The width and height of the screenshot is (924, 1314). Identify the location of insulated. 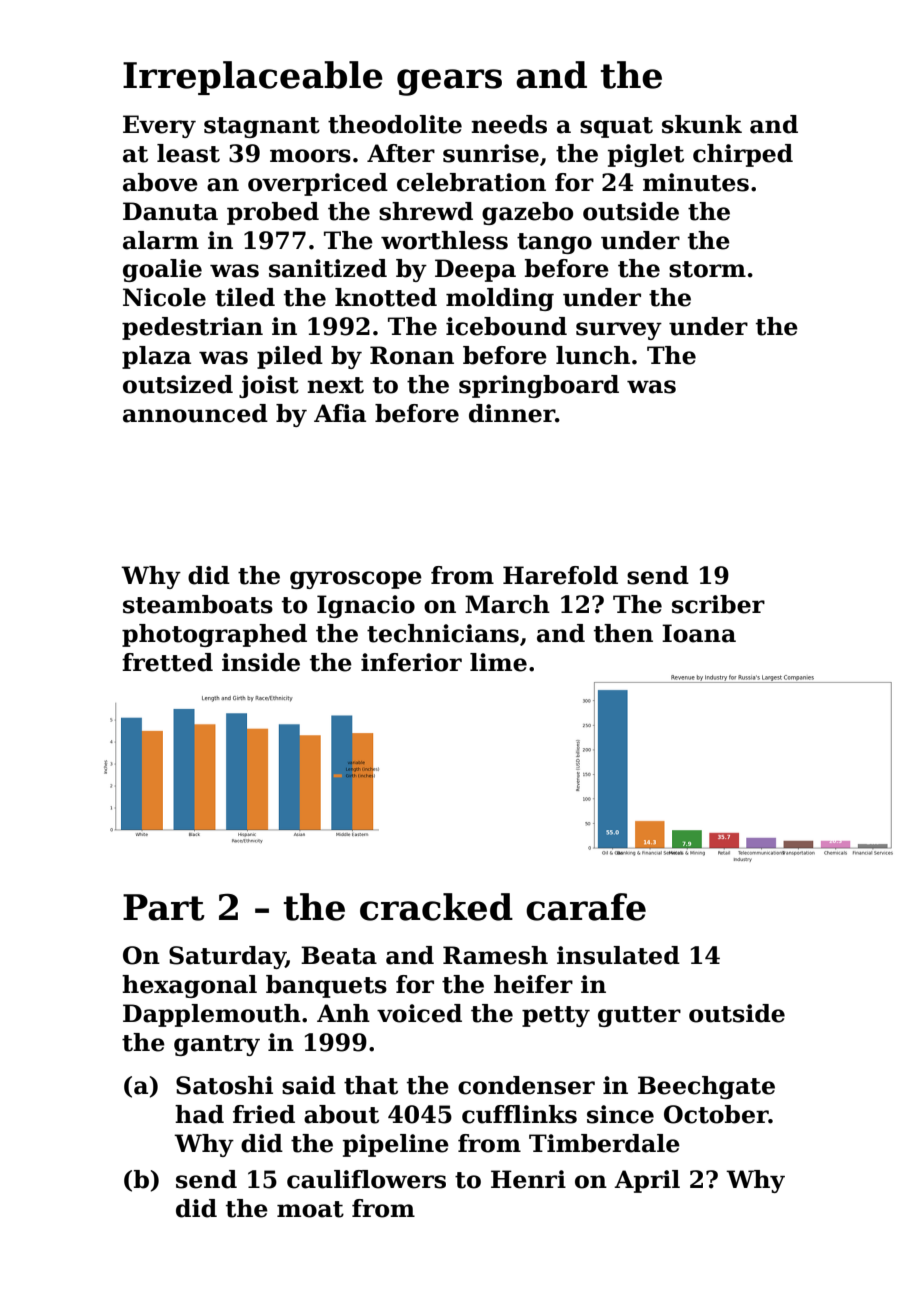
(618, 955).
